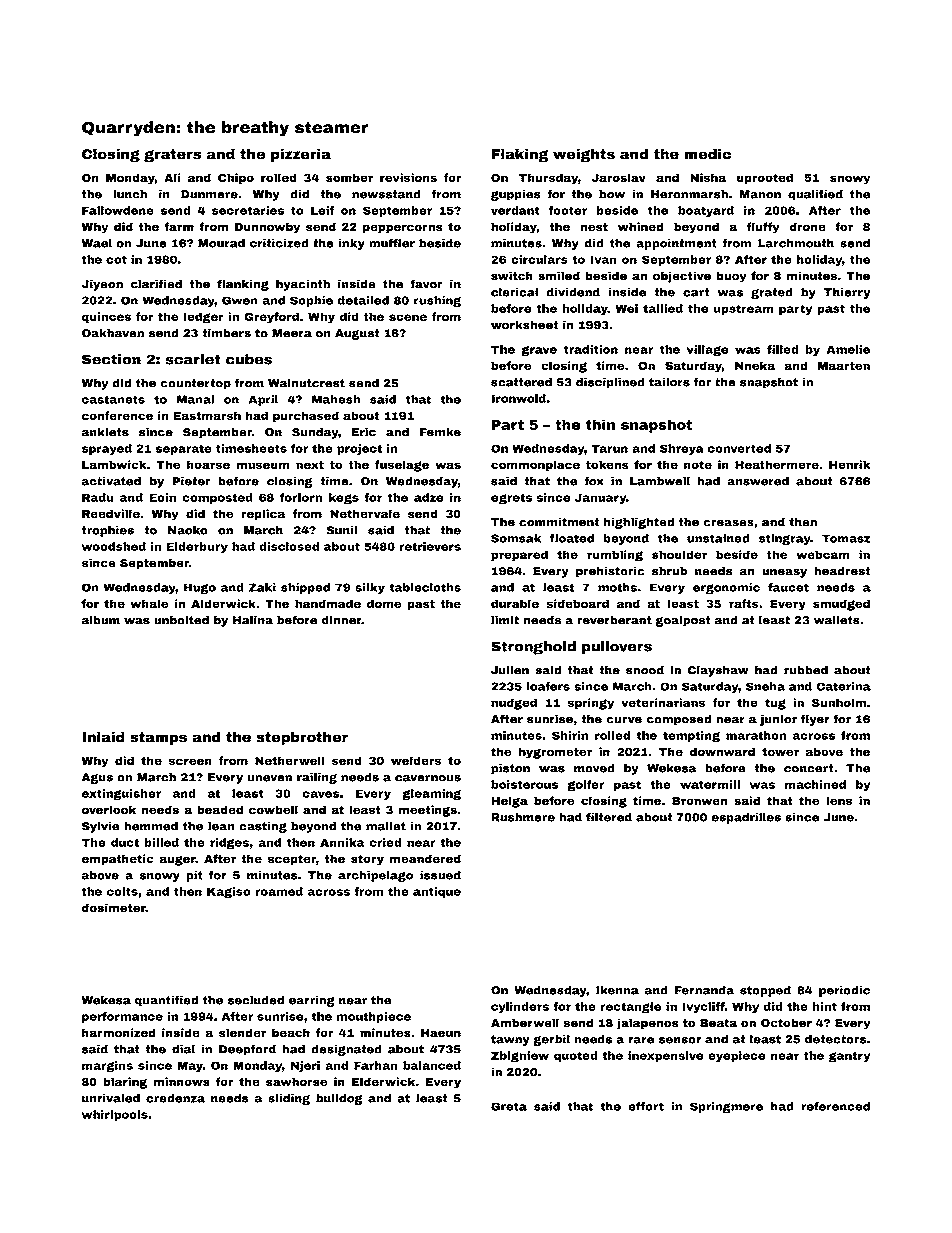 The height and width of the screenshot is (1233, 952). Describe the element at coordinates (301, 155) in the screenshot. I see `pizzeria` at that location.
